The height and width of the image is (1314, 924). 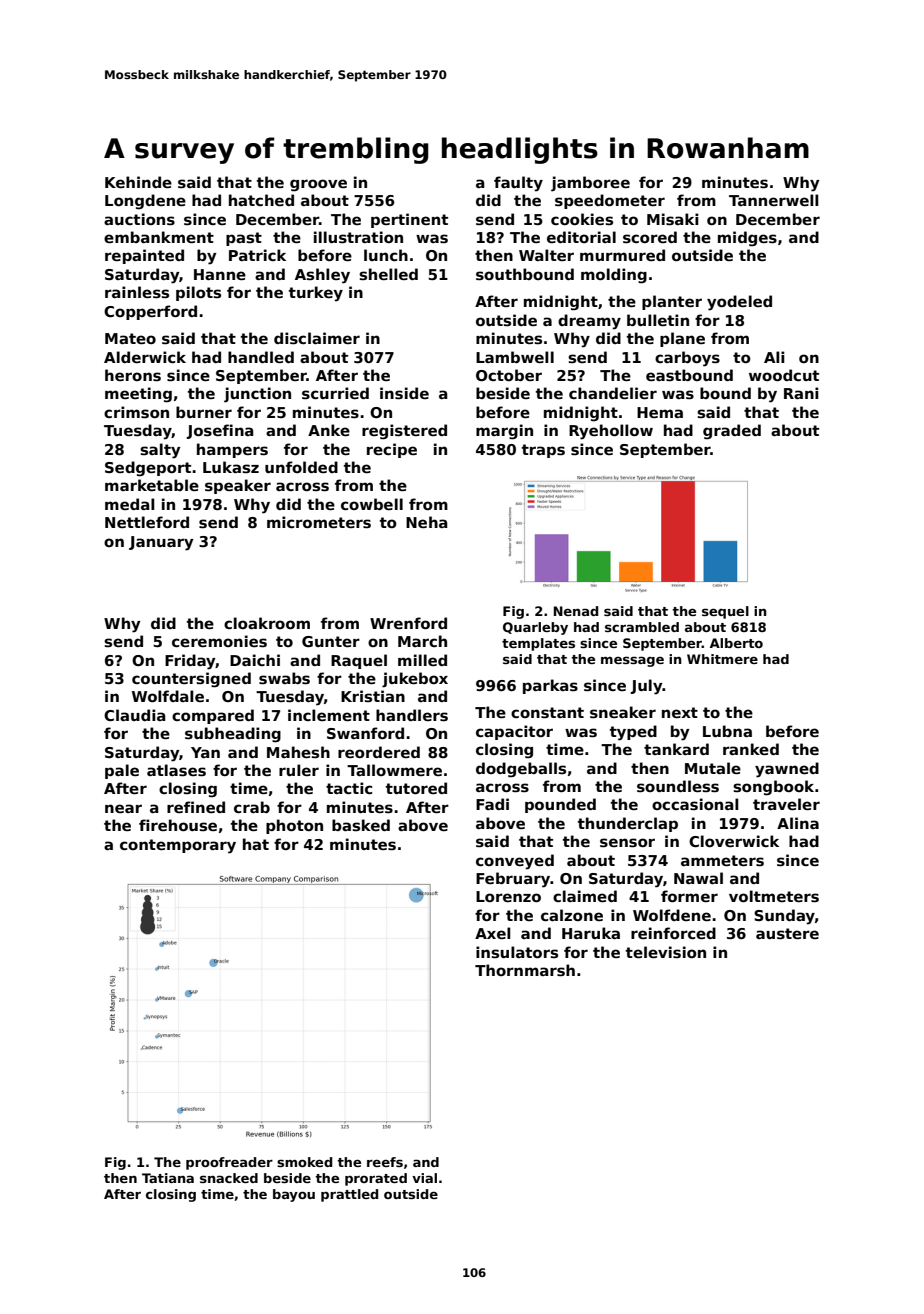 I want to click on tankard, so click(x=676, y=749).
